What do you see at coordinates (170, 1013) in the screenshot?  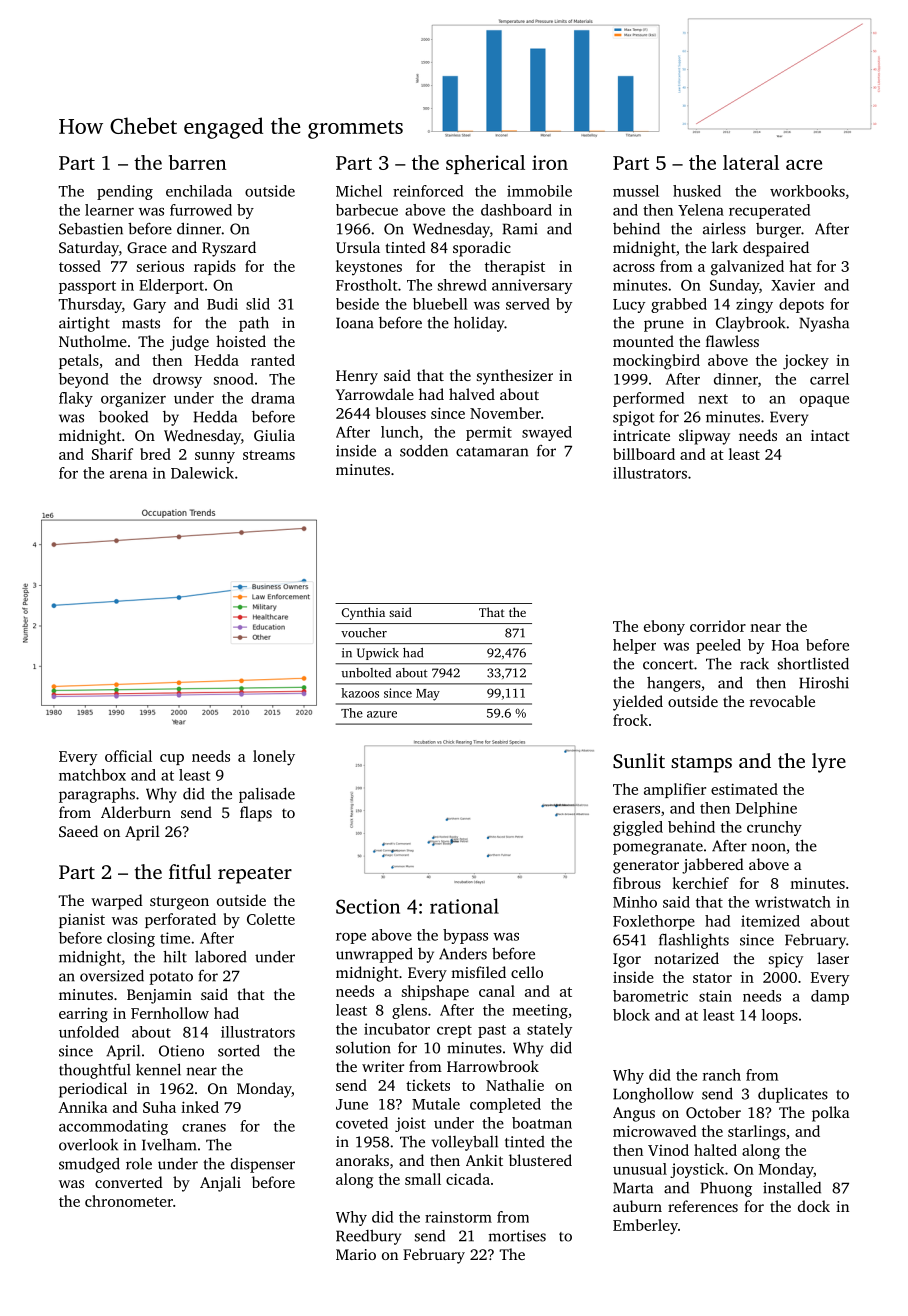 I see `Fernhollow` at bounding box center [170, 1013].
